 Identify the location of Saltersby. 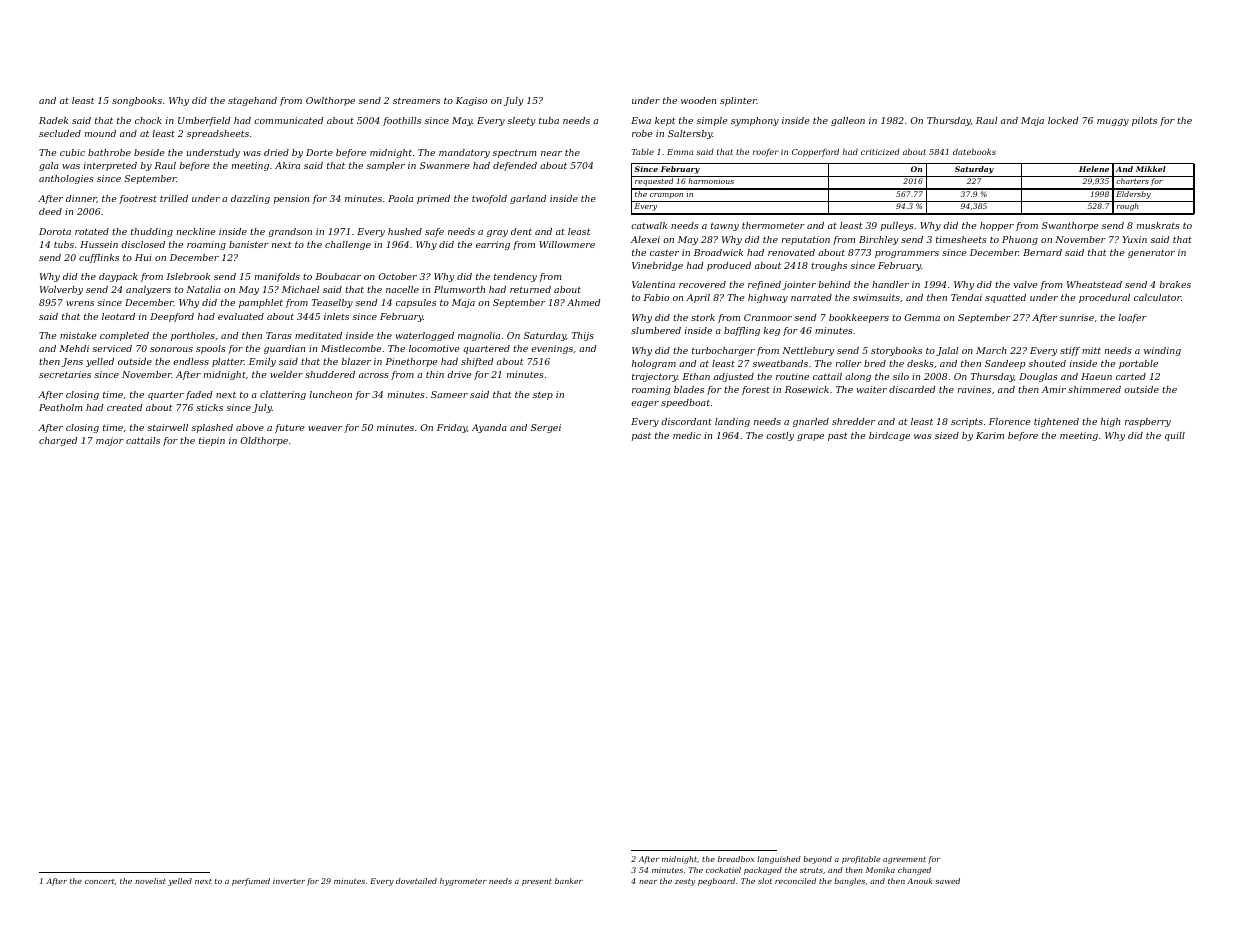
(690, 134).
